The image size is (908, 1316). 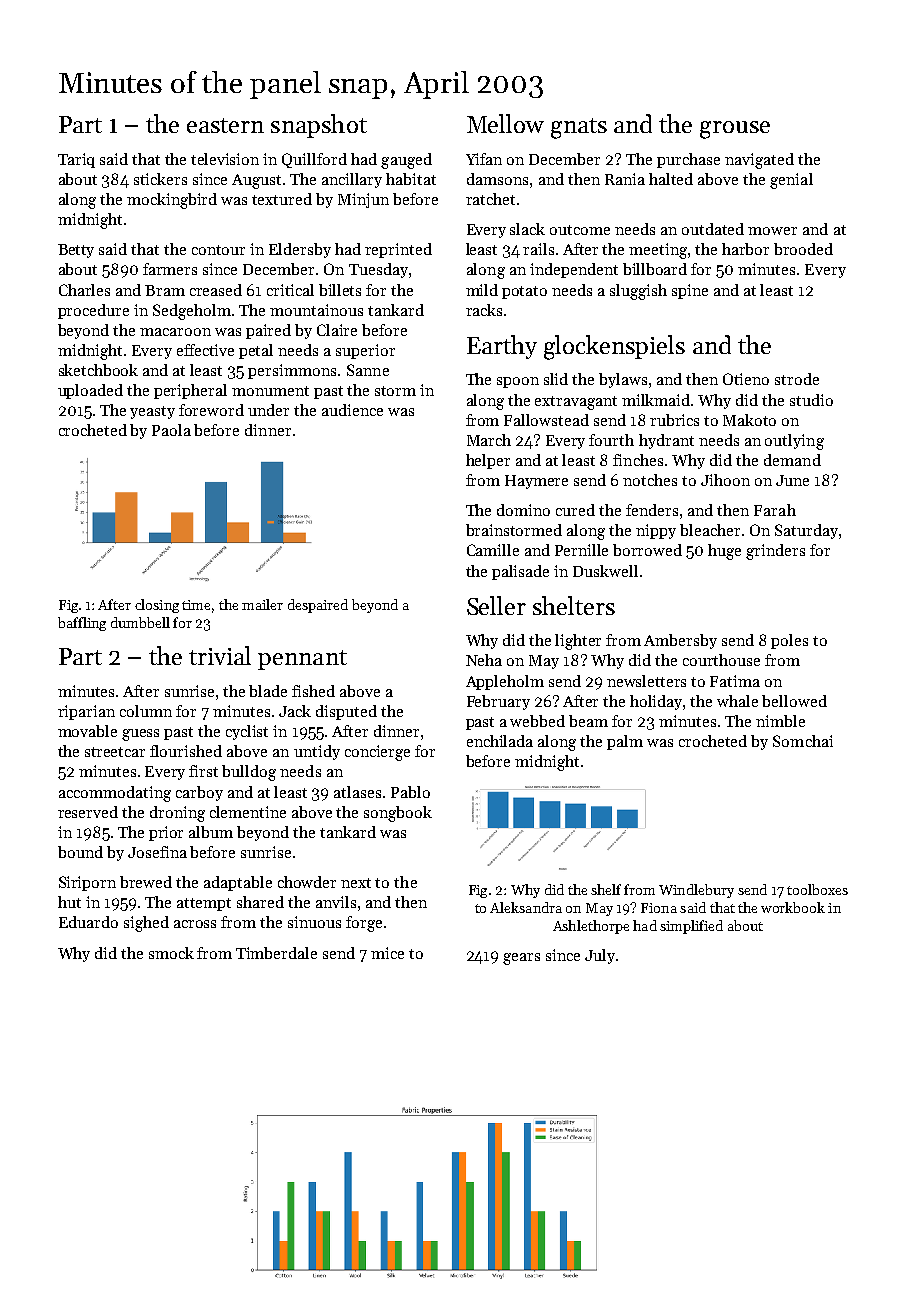 What do you see at coordinates (724, 552) in the screenshot?
I see `huge` at bounding box center [724, 552].
